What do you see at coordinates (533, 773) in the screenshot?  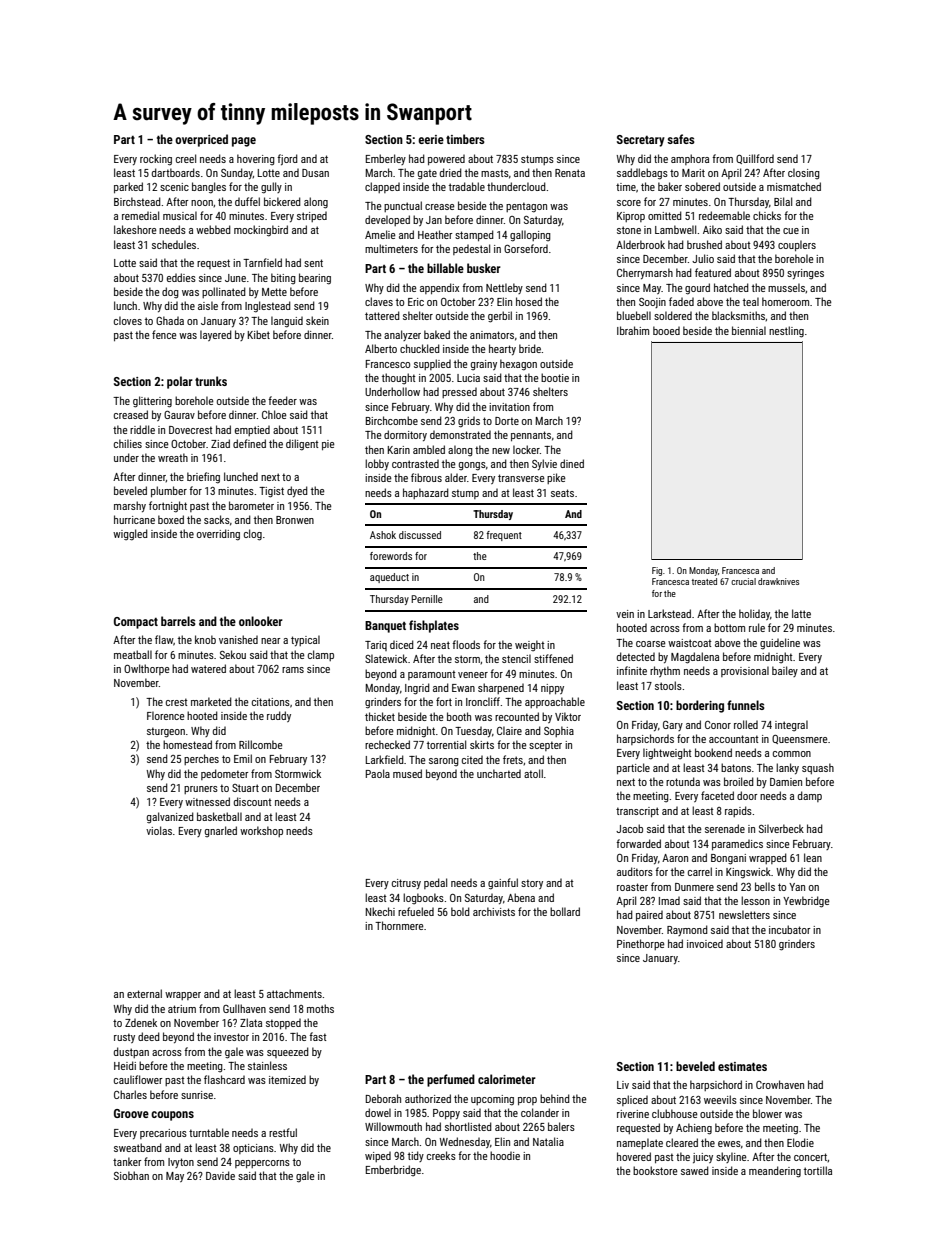 I see `atoll` at bounding box center [533, 773].
